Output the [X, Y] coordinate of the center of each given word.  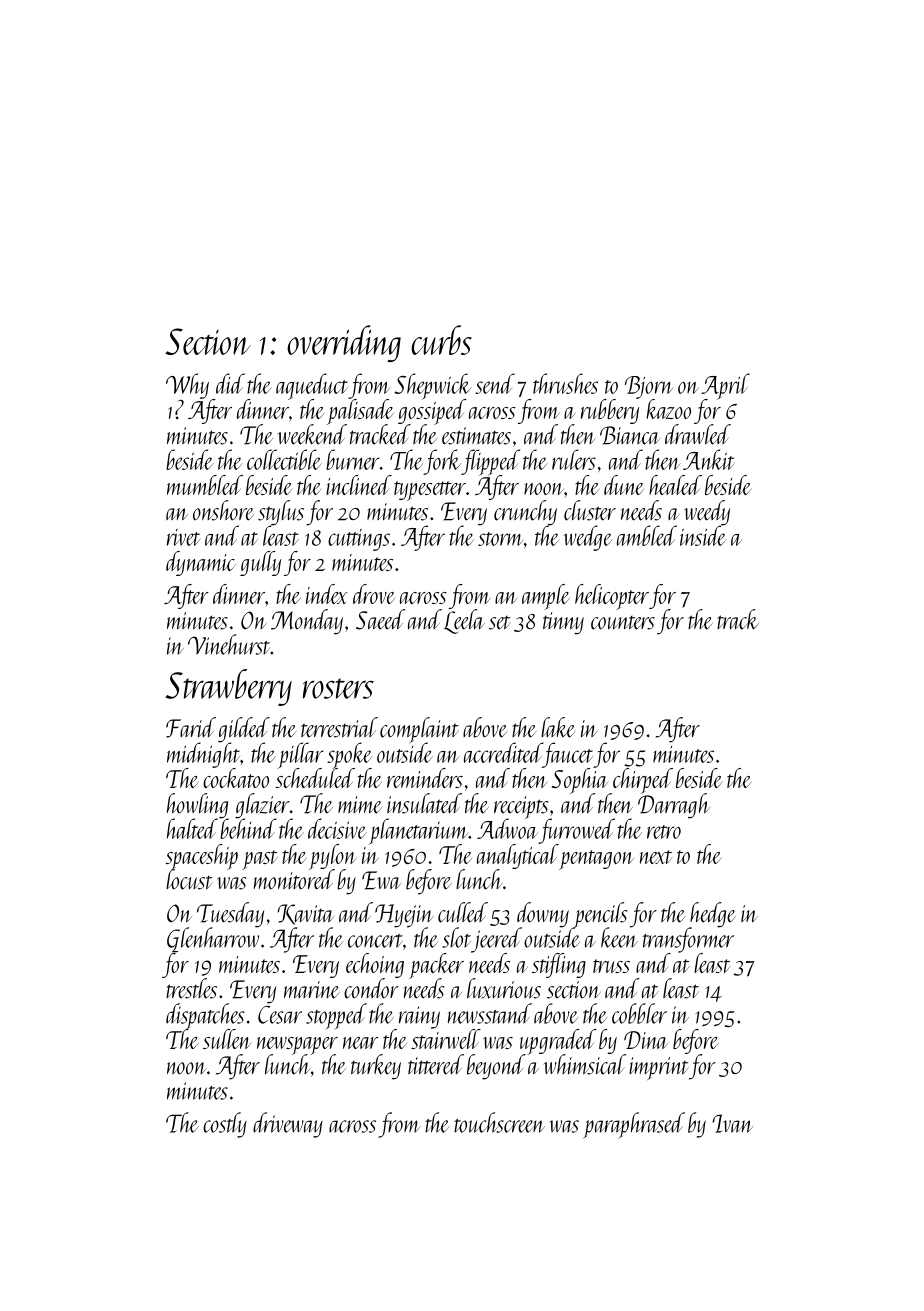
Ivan [732, 1123]
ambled [647, 535]
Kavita [305, 914]
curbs [441, 340]
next [656, 857]
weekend [312, 435]
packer [436, 966]
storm [501, 539]
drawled [698, 434]
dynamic [201, 563]
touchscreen [499, 1122]
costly [225, 1125]
